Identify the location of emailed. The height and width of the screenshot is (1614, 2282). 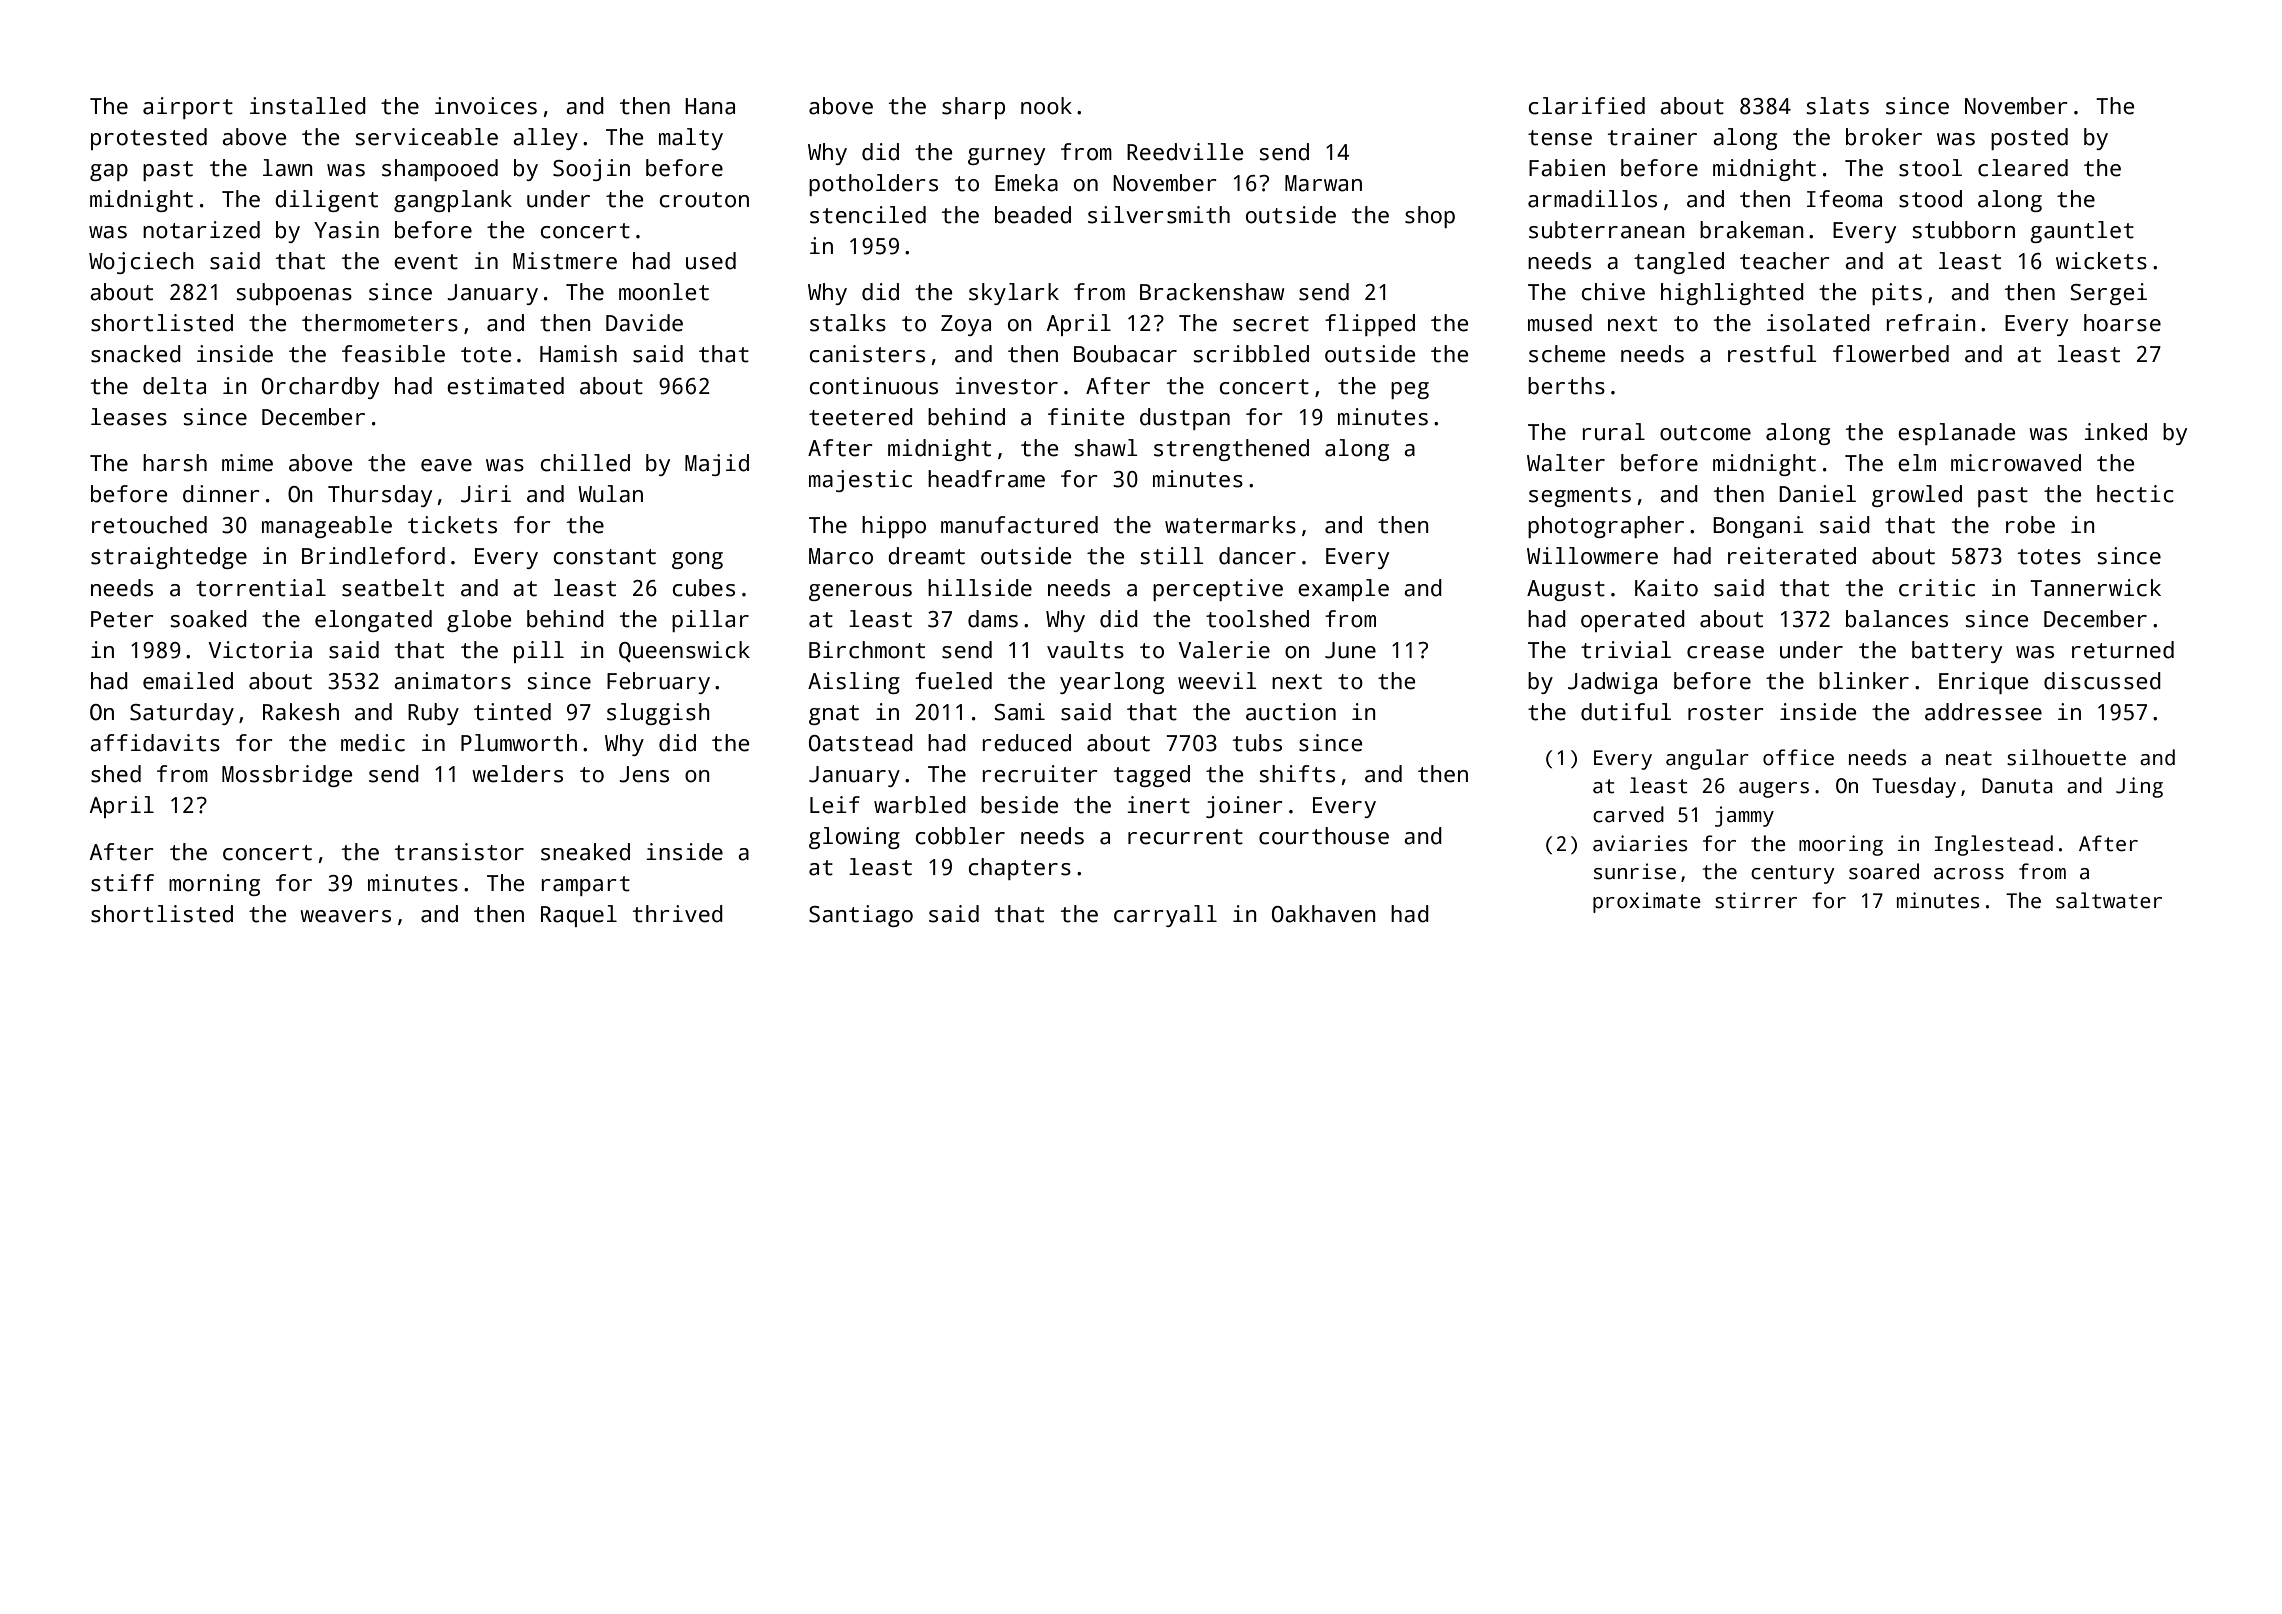
(188, 681).
